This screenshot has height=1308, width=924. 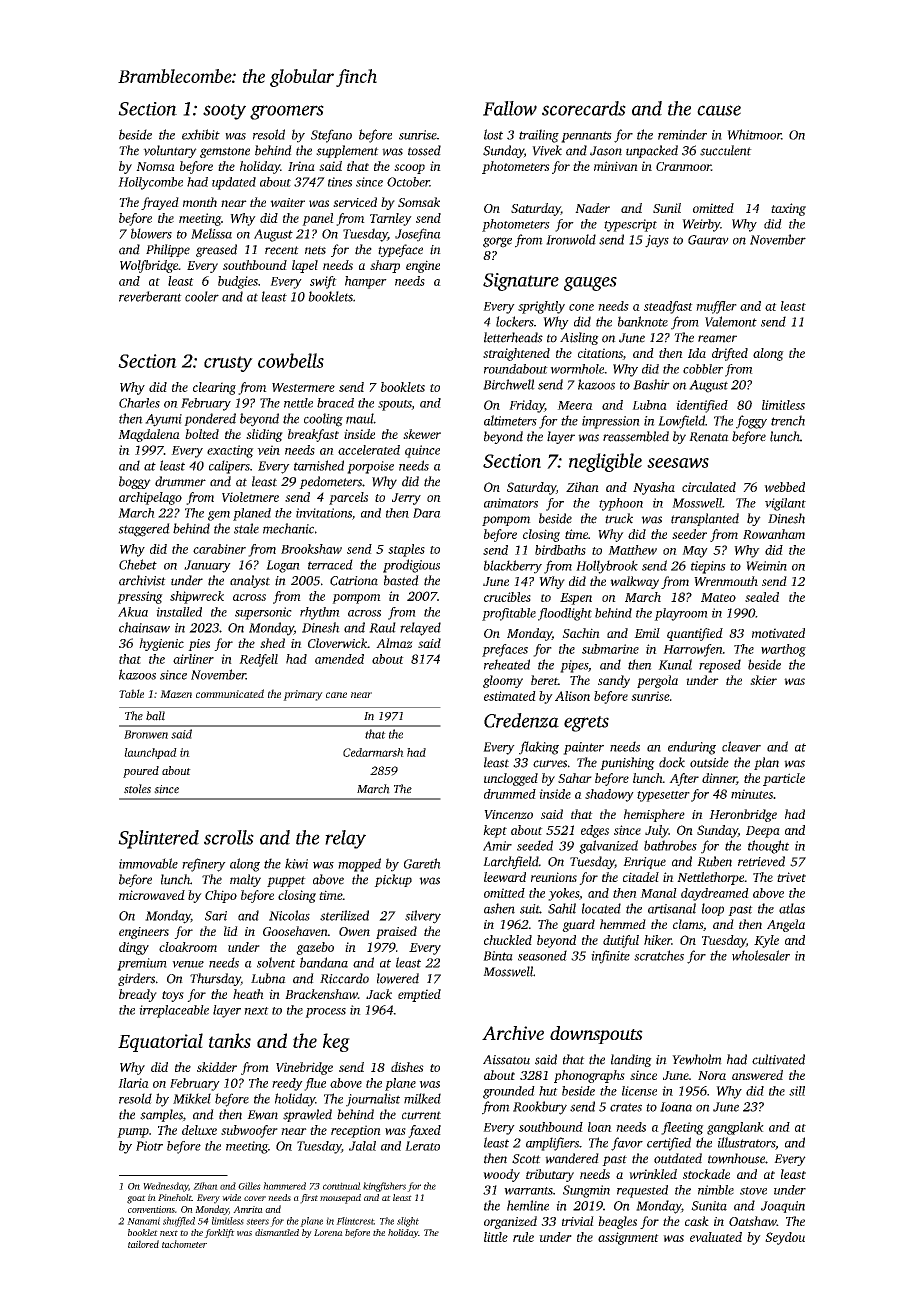 What do you see at coordinates (424, 150) in the screenshot?
I see `tossed` at bounding box center [424, 150].
